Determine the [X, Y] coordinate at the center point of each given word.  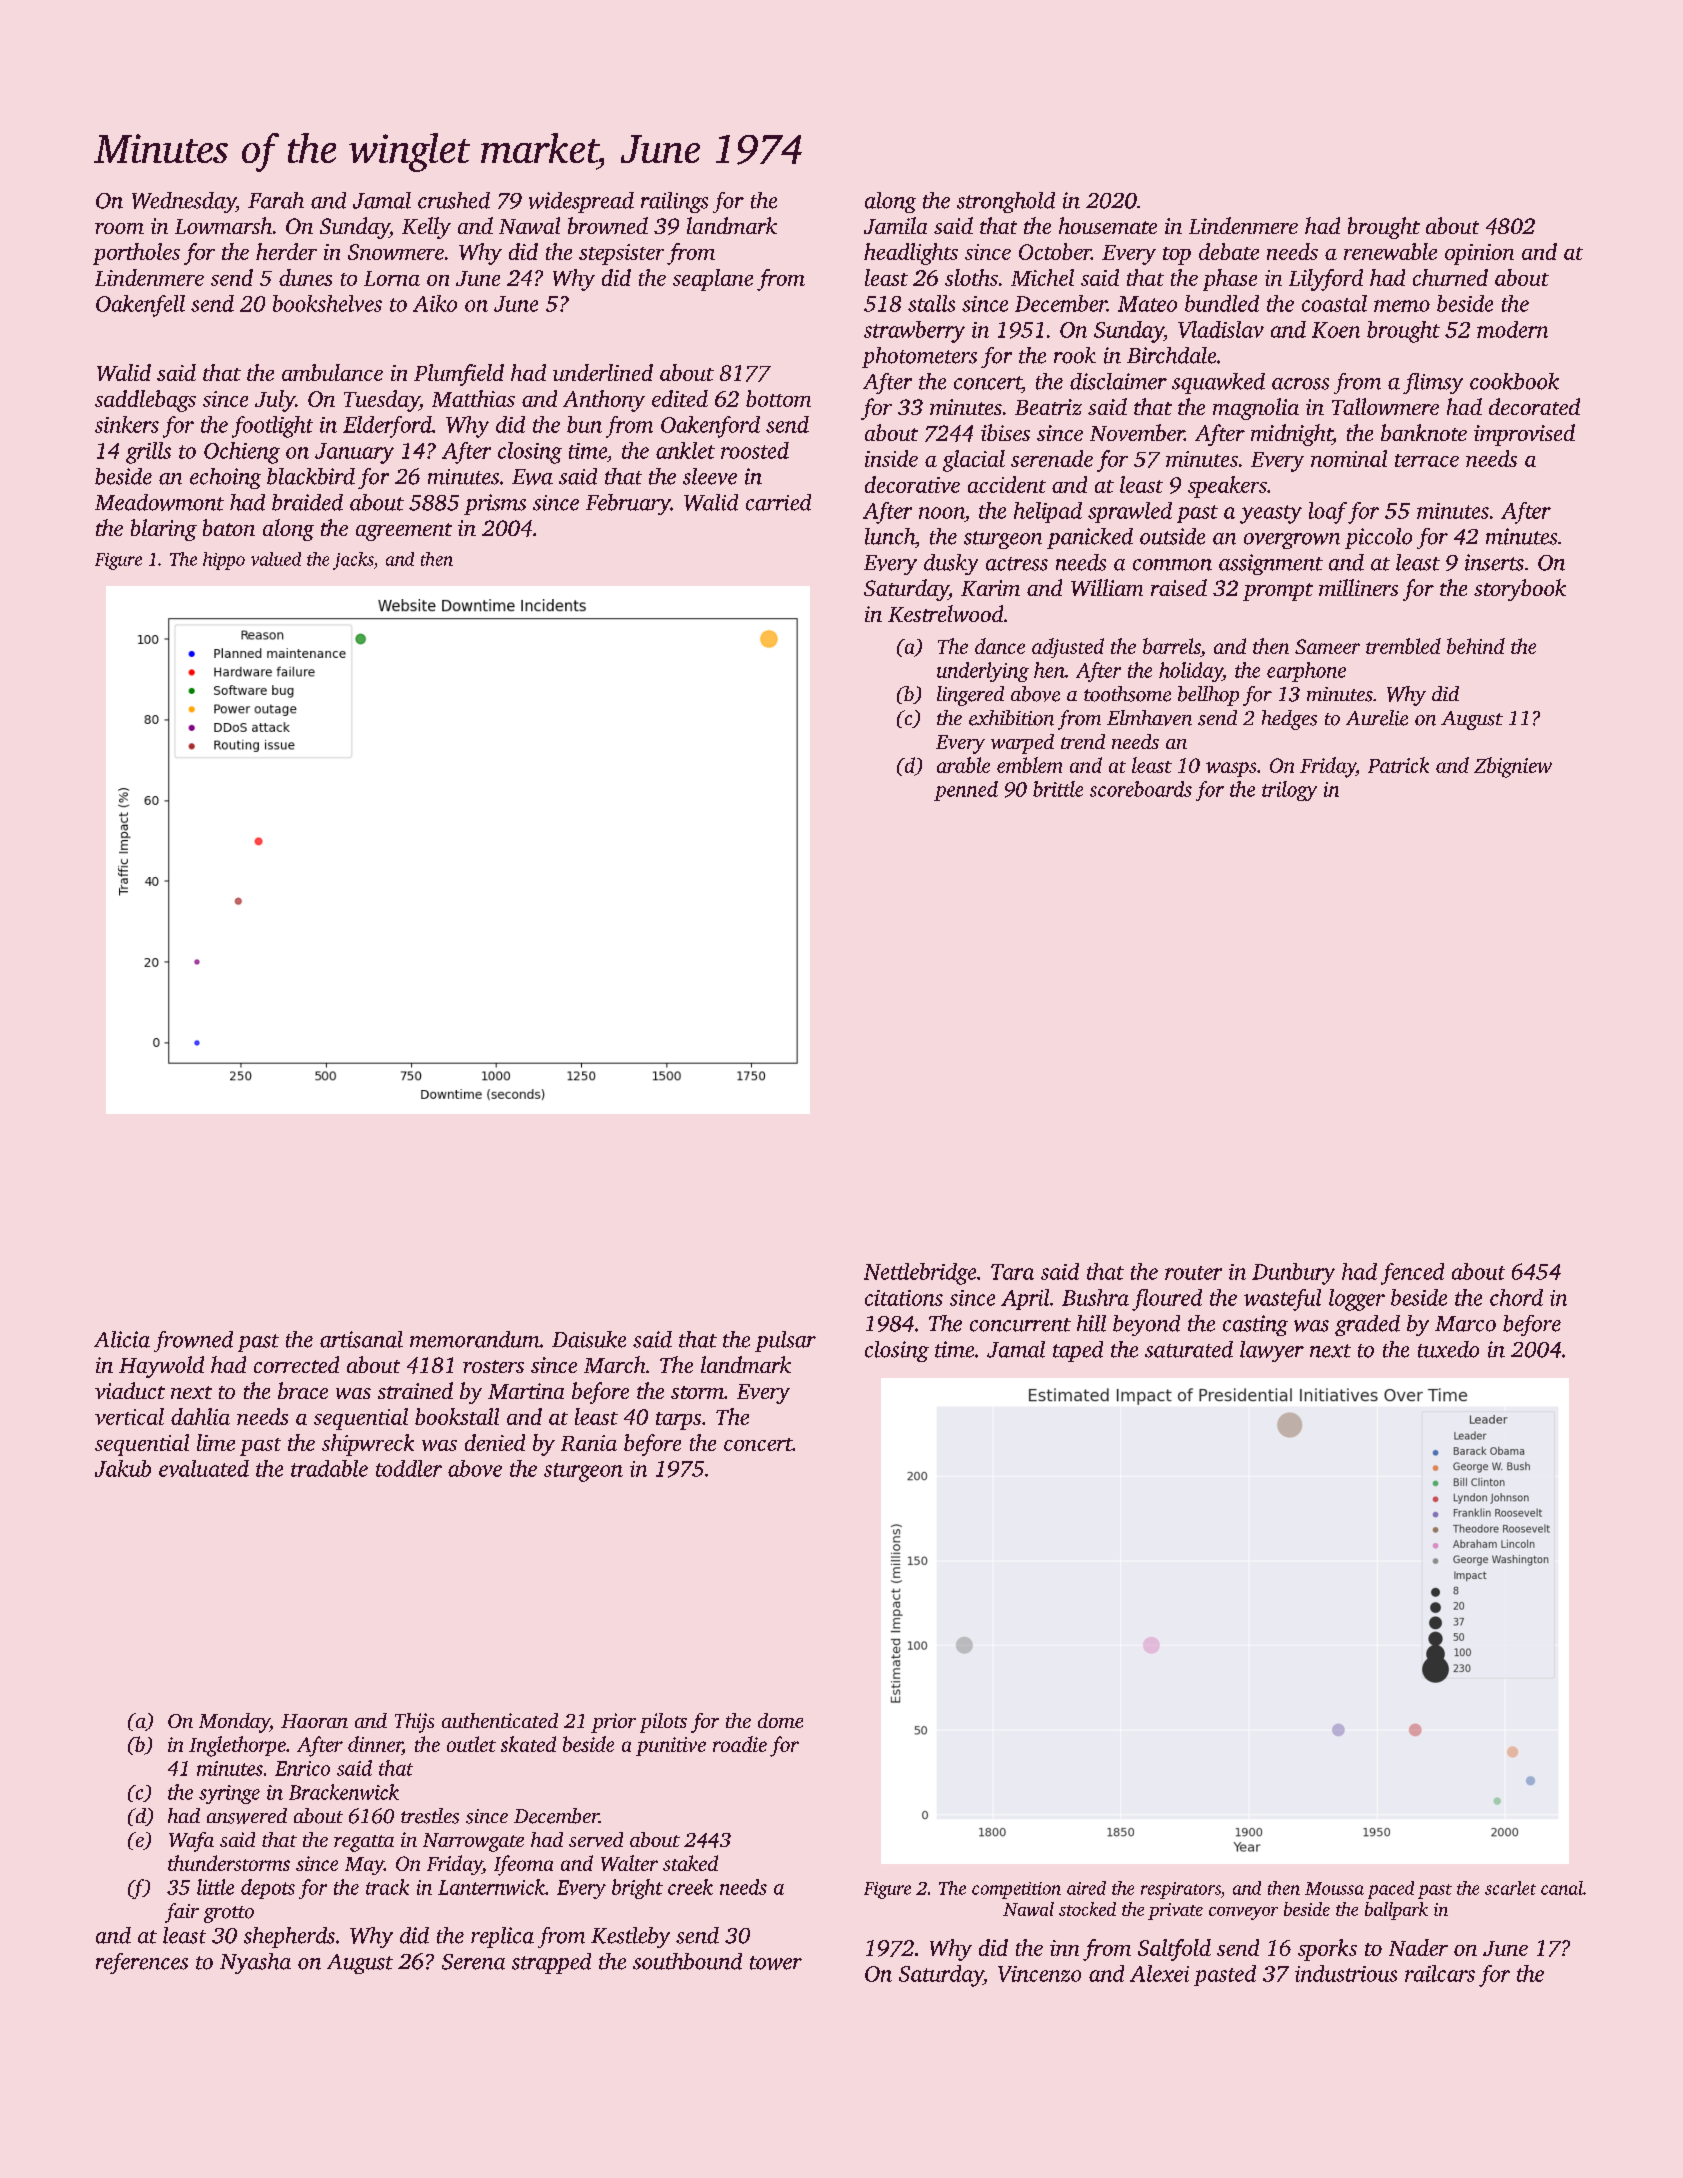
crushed [454, 200]
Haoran [314, 1721]
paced [1391, 1890]
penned [966, 791]
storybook [1520, 590]
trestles [430, 1816]
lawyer [1272, 1351]
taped [1078, 1351]
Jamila [895, 225]
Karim [990, 588]
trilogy [1289, 791]
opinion [1479, 254]
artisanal [361, 1339]
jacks [353, 561]
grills [148, 453]
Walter [629, 1863]
